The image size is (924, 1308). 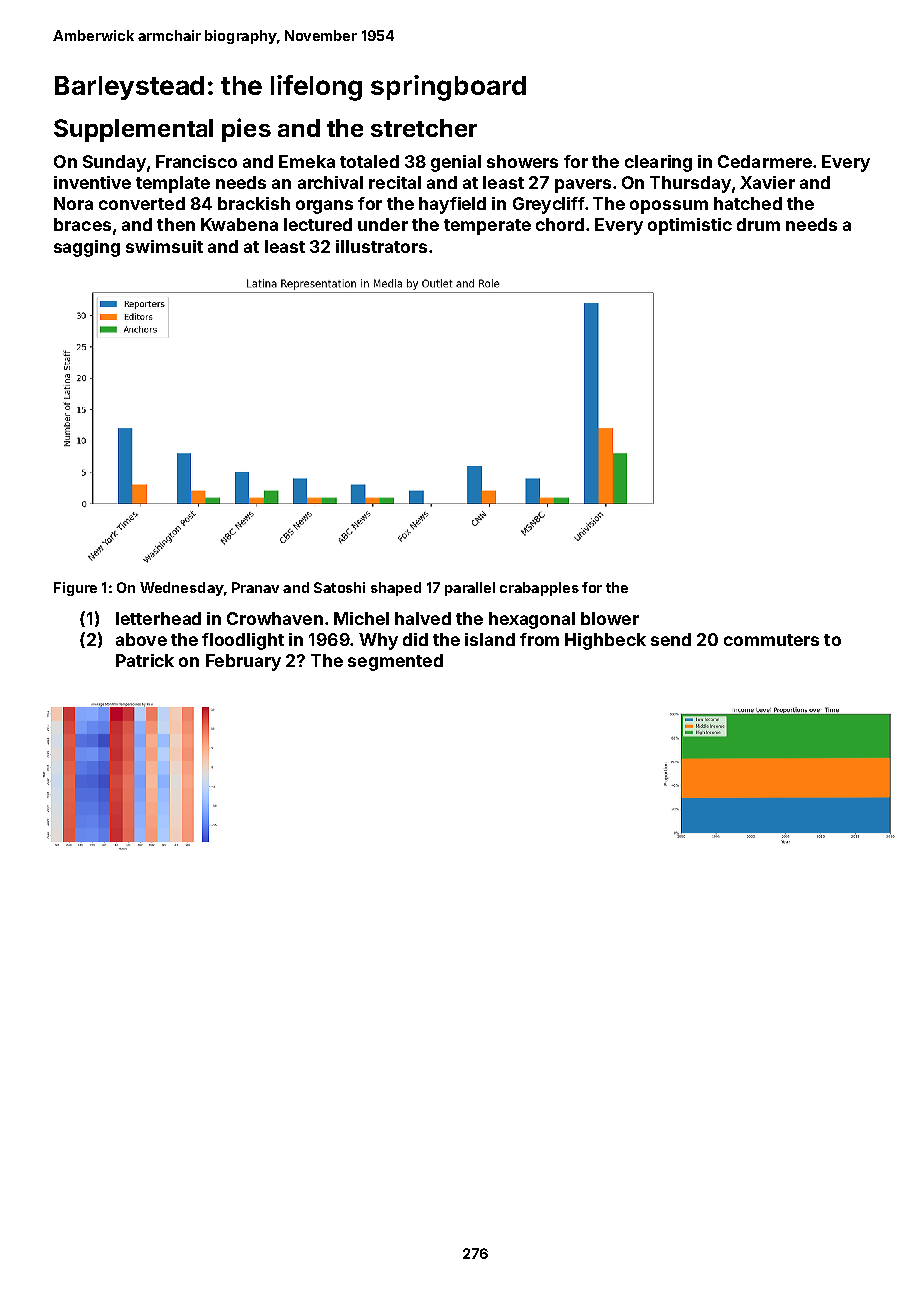 I want to click on sagging, so click(x=87, y=248).
